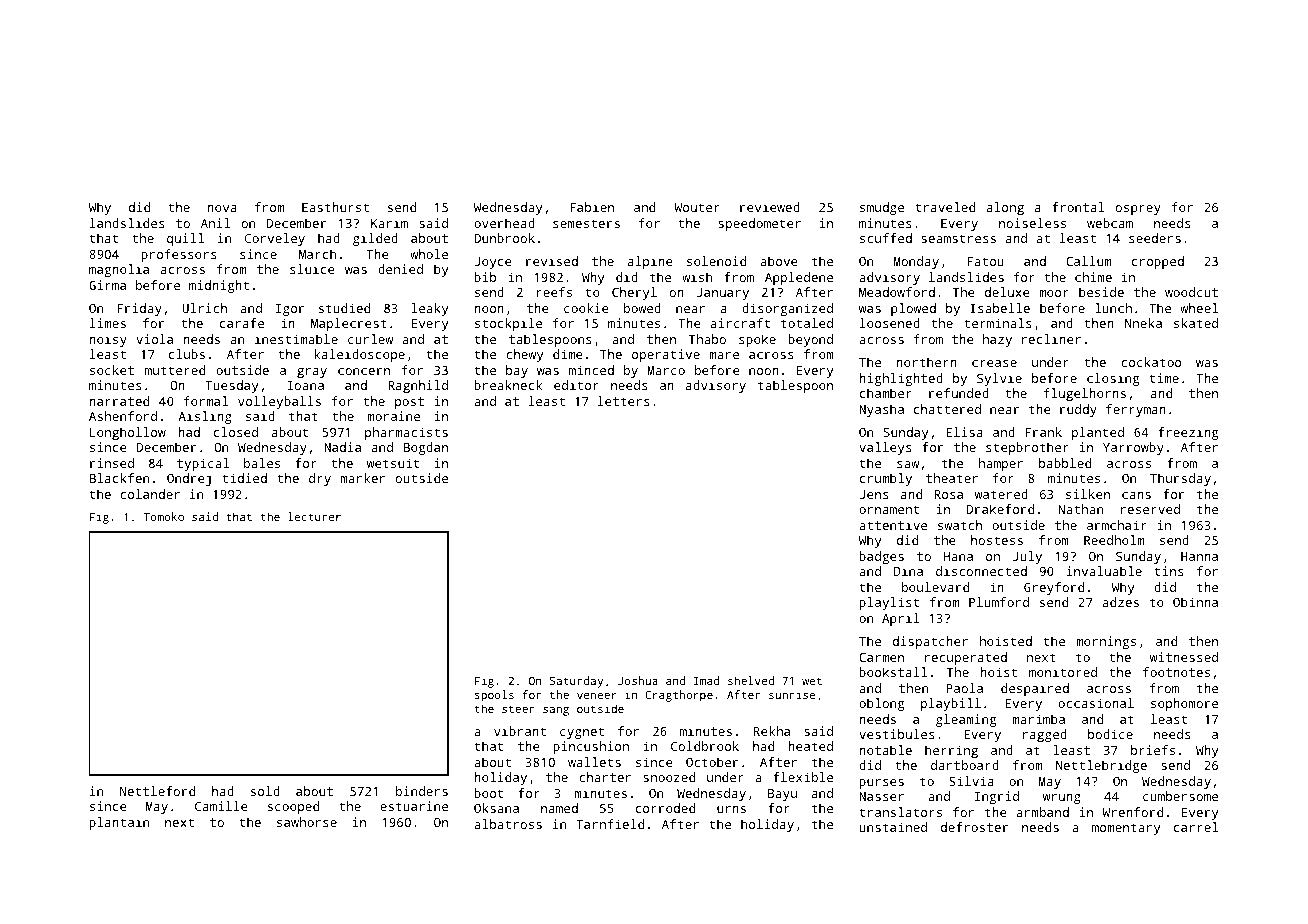 This page has width=1308, height=924. I want to click on sold, so click(265, 791).
